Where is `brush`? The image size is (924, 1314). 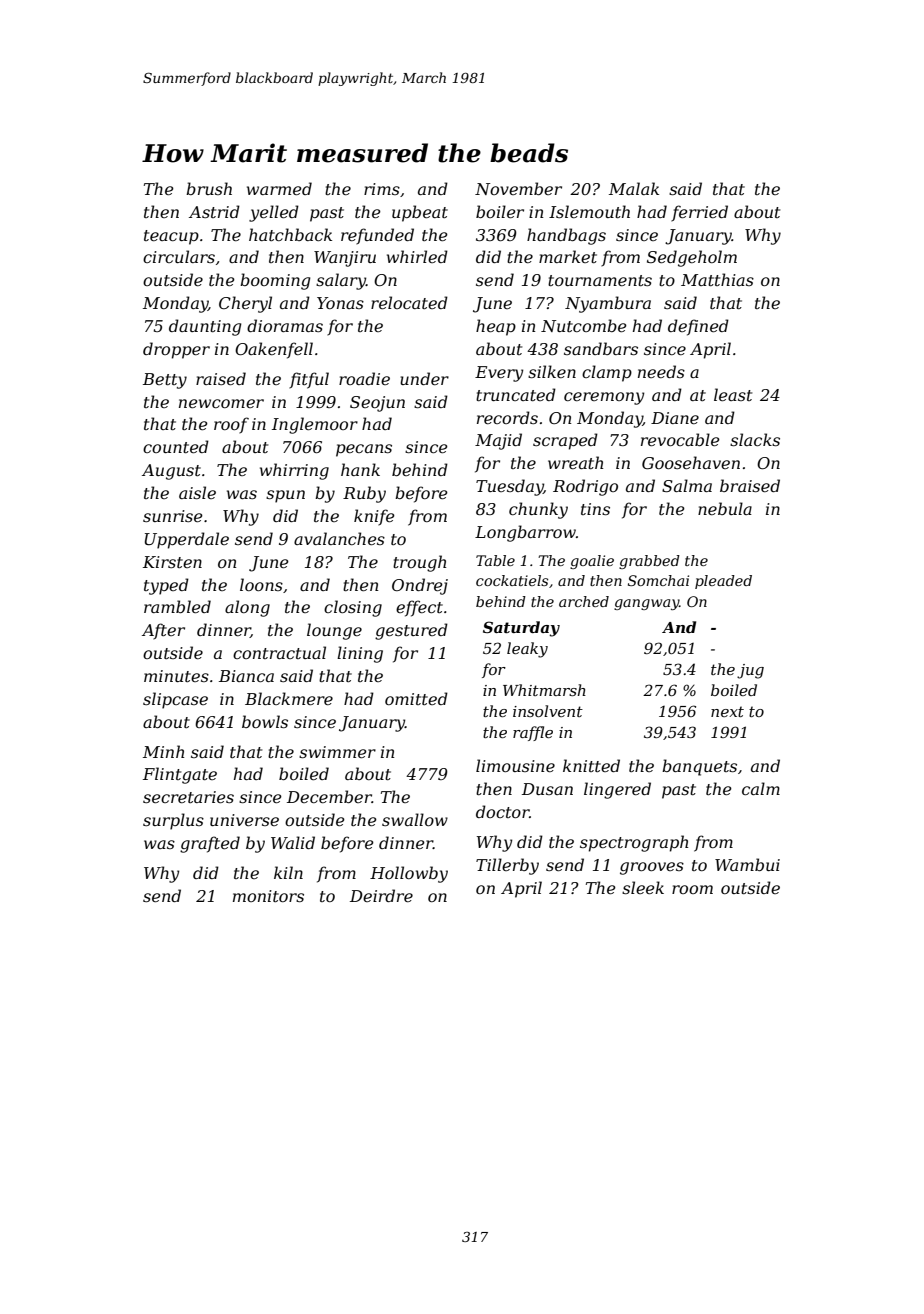
brush is located at coordinates (209, 188).
